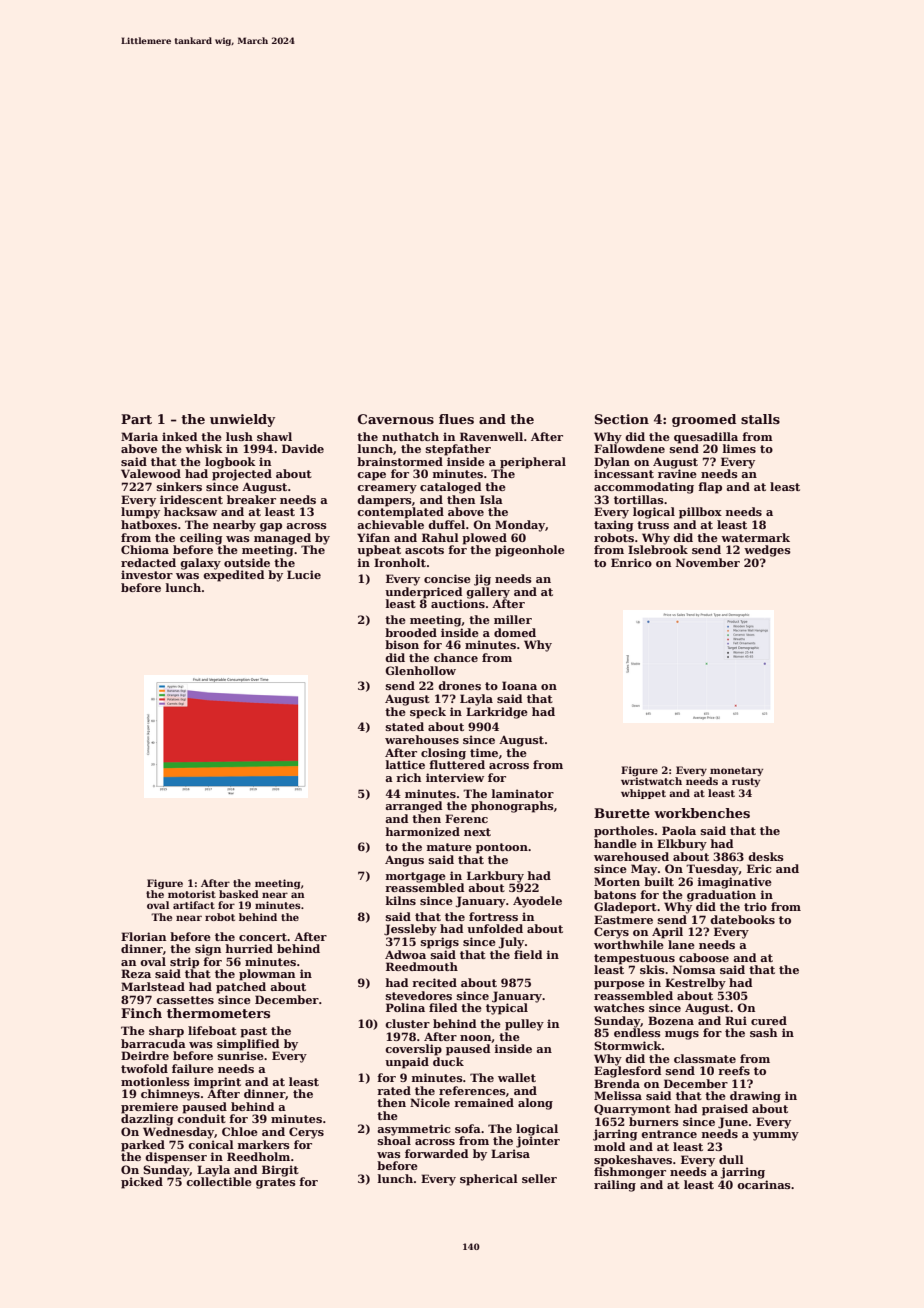  Describe the element at coordinates (631, 562) in the screenshot. I see `Enrico` at that location.
